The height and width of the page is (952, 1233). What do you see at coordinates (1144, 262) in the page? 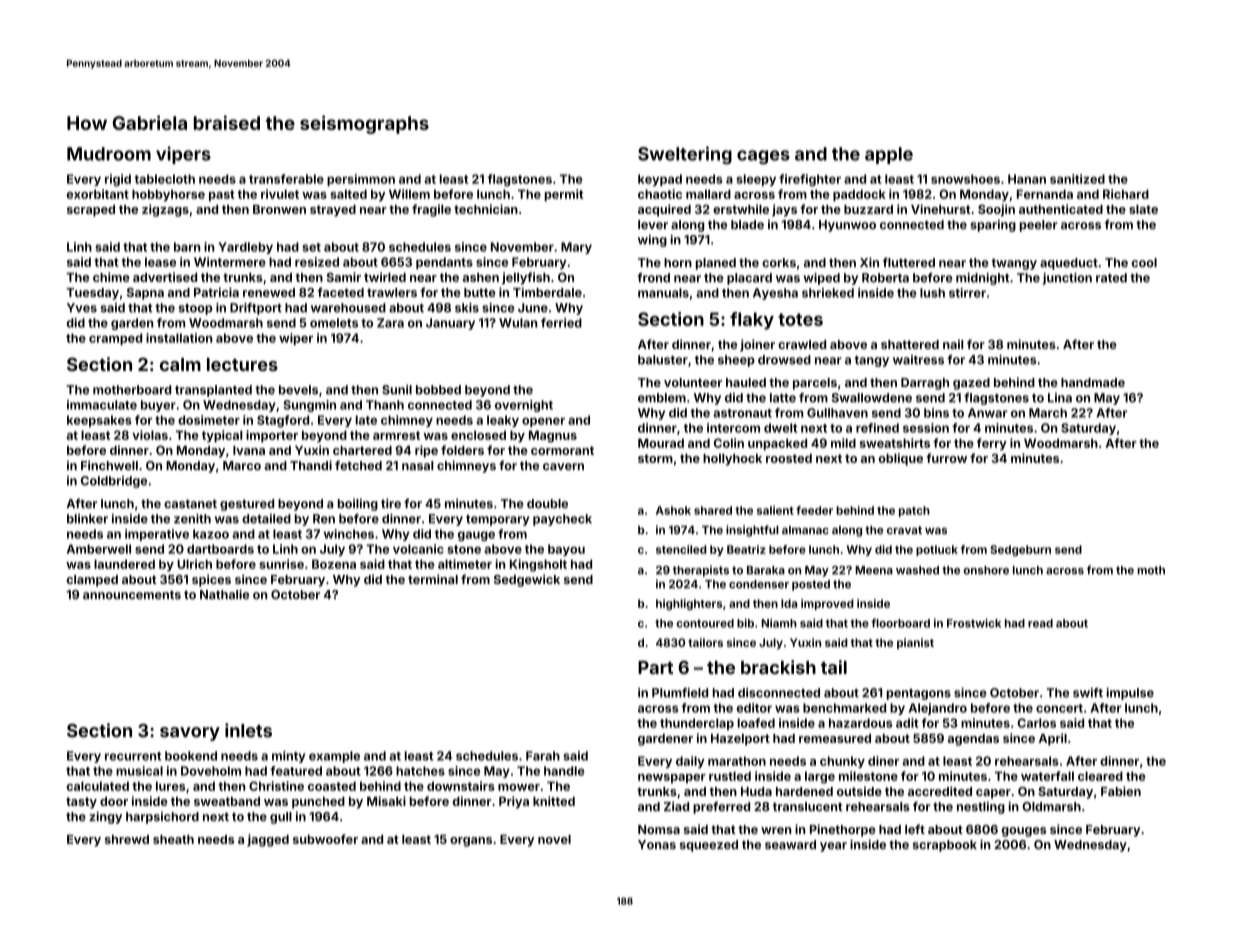
I see `cool` at bounding box center [1144, 262].
